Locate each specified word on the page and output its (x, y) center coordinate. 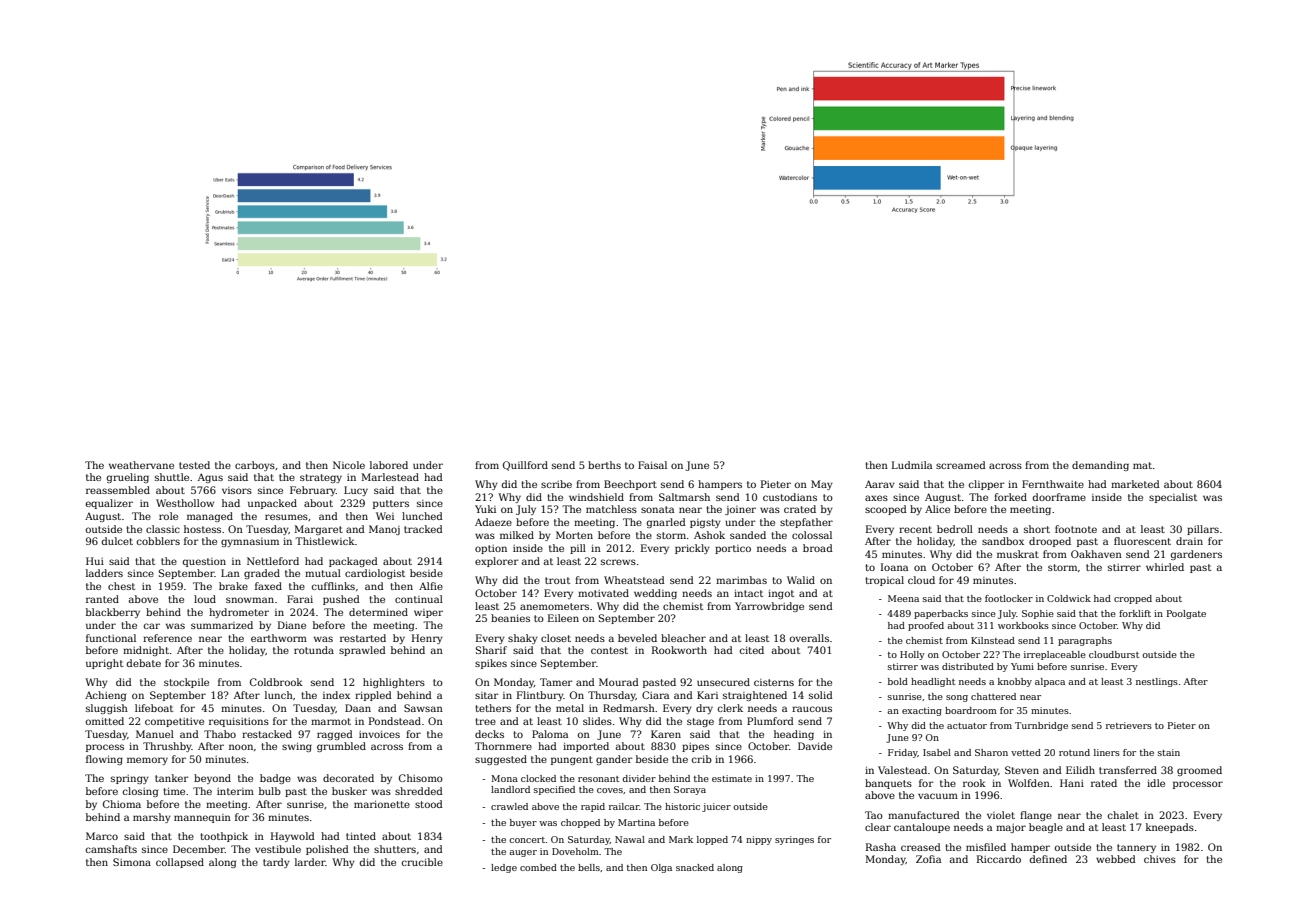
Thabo (220, 734)
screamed (961, 465)
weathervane (141, 465)
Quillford (525, 466)
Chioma (122, 804)
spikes (491, 664)
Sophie (1038, 614)
